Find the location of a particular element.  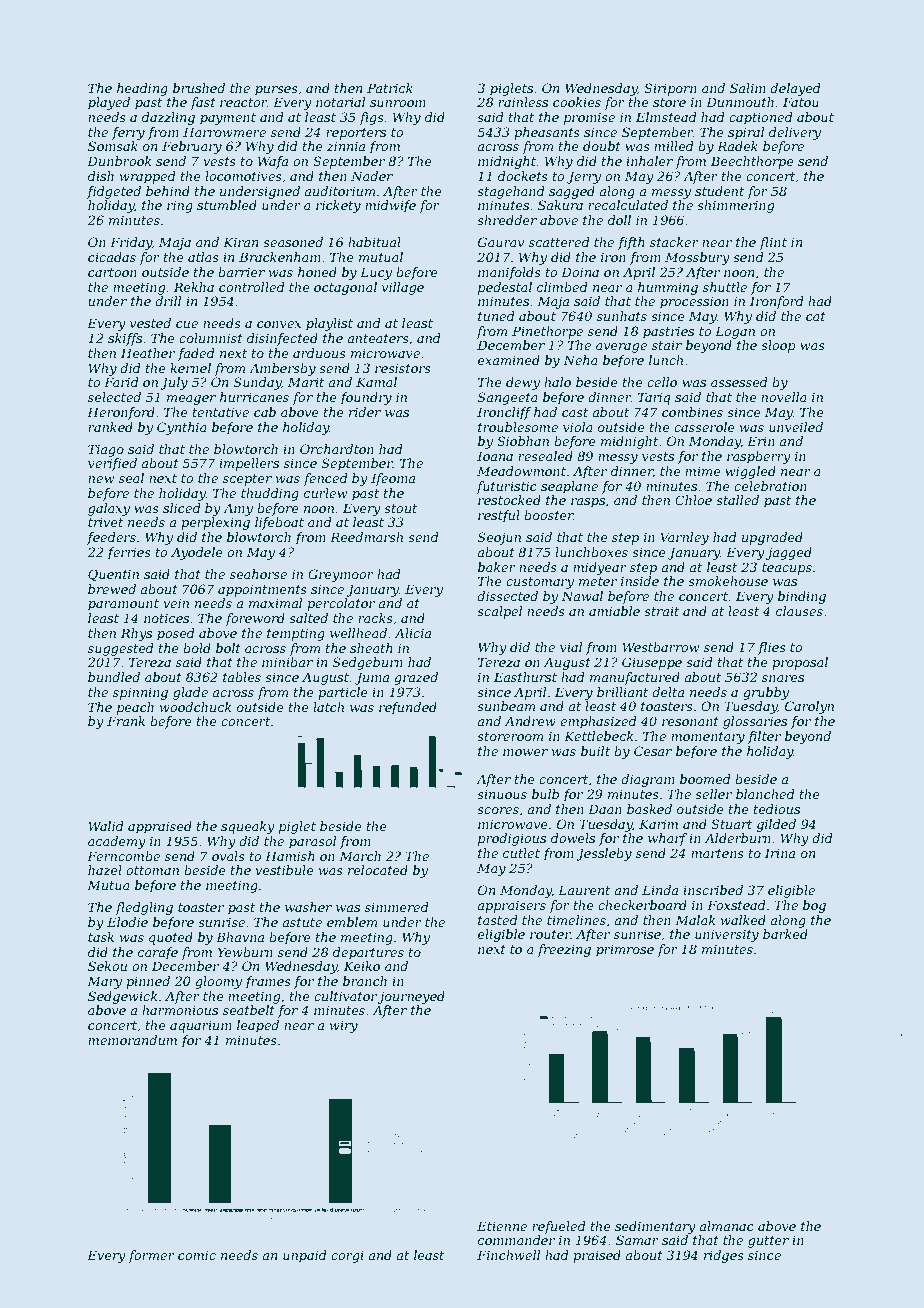

purses is located at coordinates (276, 91).
